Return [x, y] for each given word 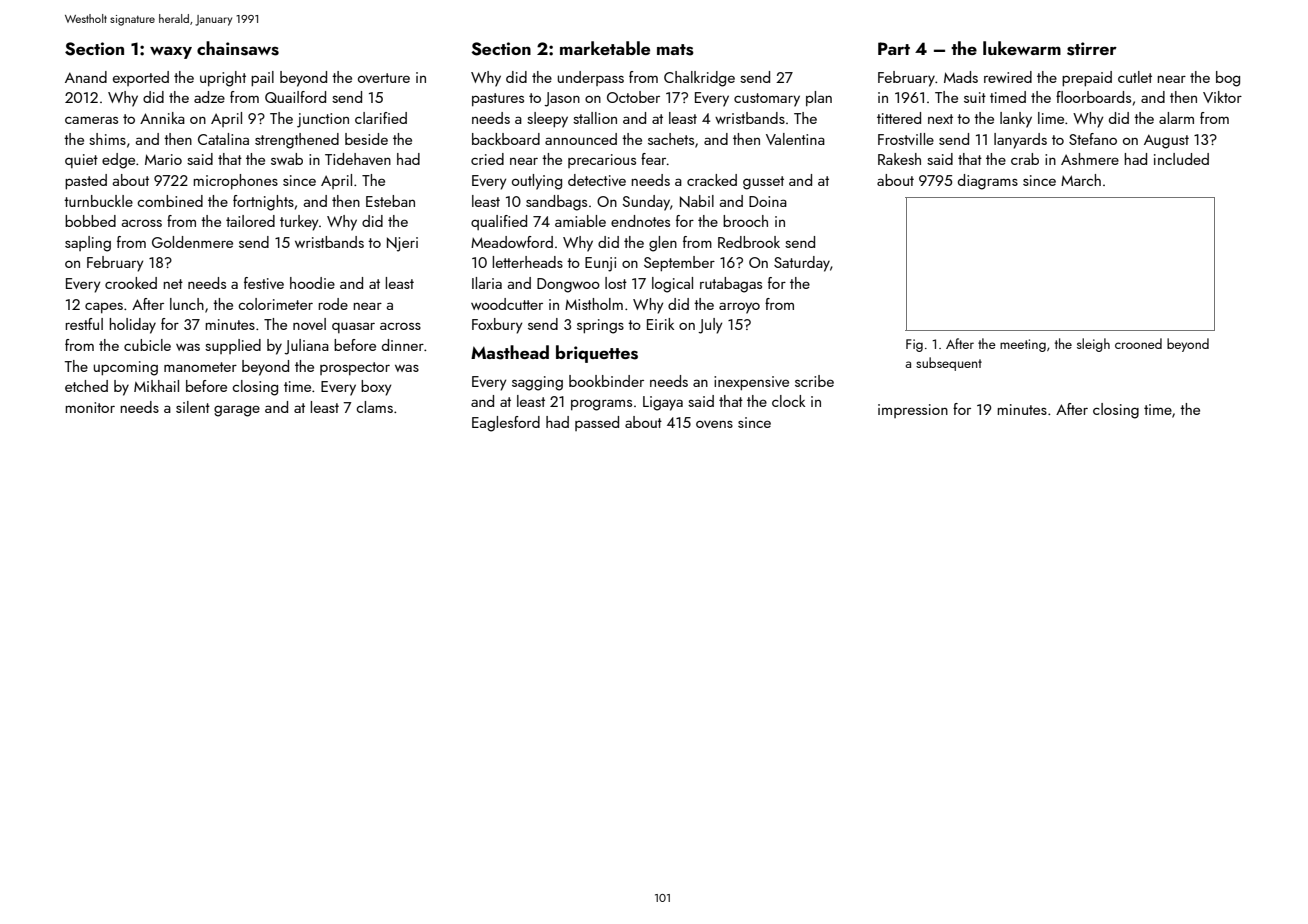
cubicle [147, 345]
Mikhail [156, 386]
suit [975, 97]
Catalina [223, 139]
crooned [1138, 343]
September [679, 264]
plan [819, 98]
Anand [86, 77]
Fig [914, 345]
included [1181, 159]
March [1081, 180]
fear [653, 159]
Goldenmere [192, 242]
